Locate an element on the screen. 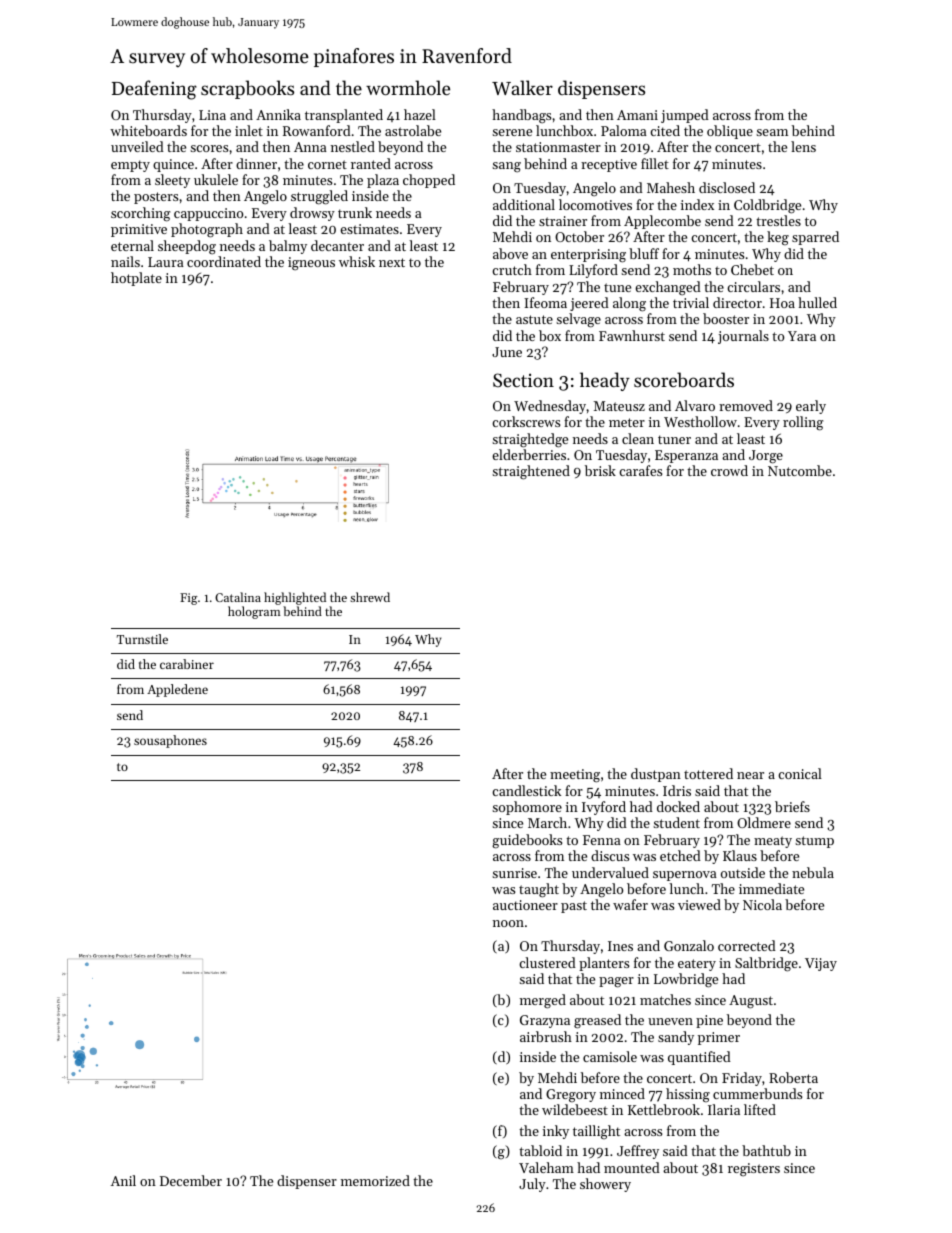 The height and width of the screenshot is (1233, 952). hulled is located at coordinates (817, 302).
